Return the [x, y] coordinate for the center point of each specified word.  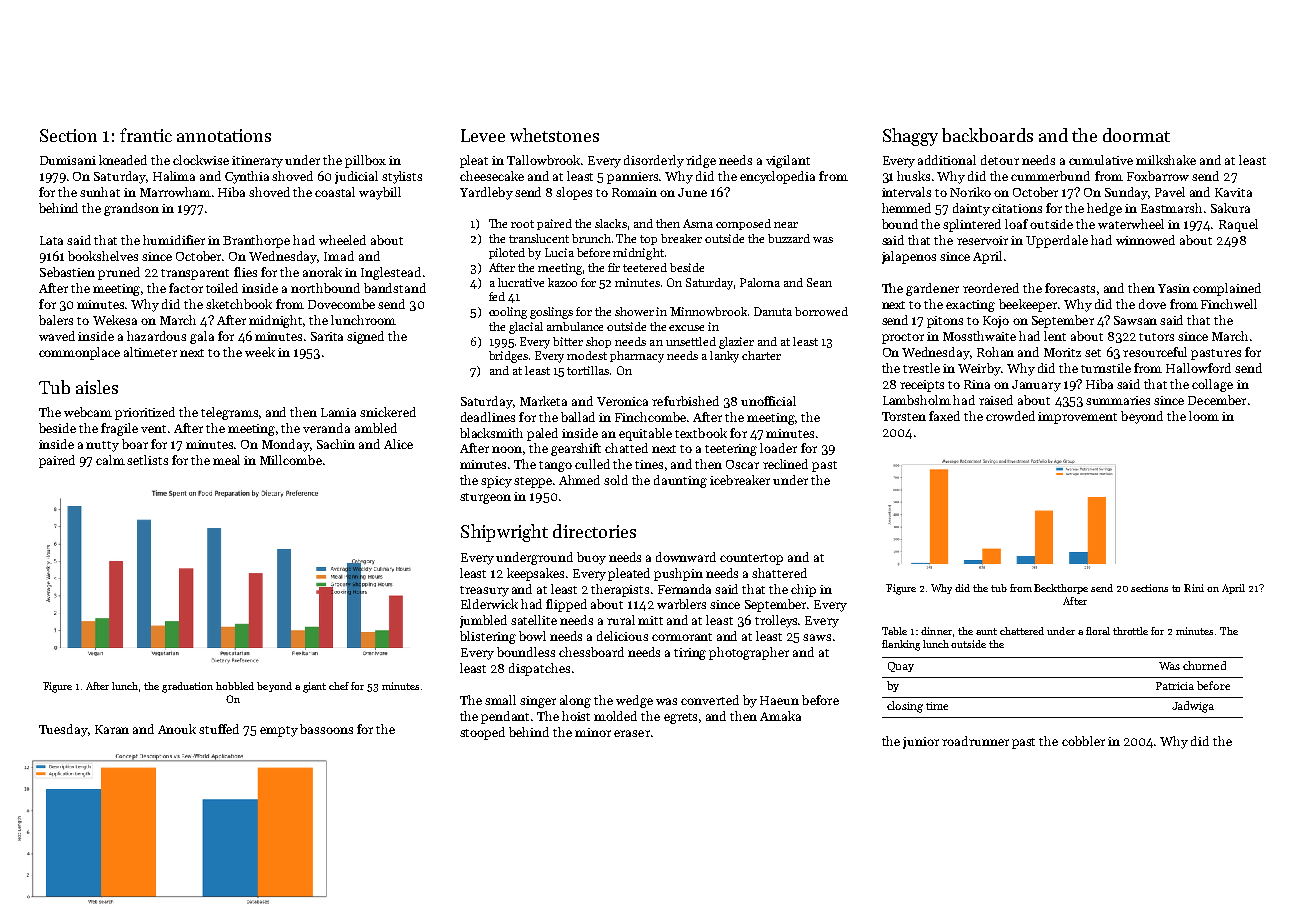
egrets [680, 718]
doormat [1136, 135]
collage [1212, 385]
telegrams [229, 413]
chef [339, 686]
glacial [526, 328]
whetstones [554, 135]
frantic [146, 135]
